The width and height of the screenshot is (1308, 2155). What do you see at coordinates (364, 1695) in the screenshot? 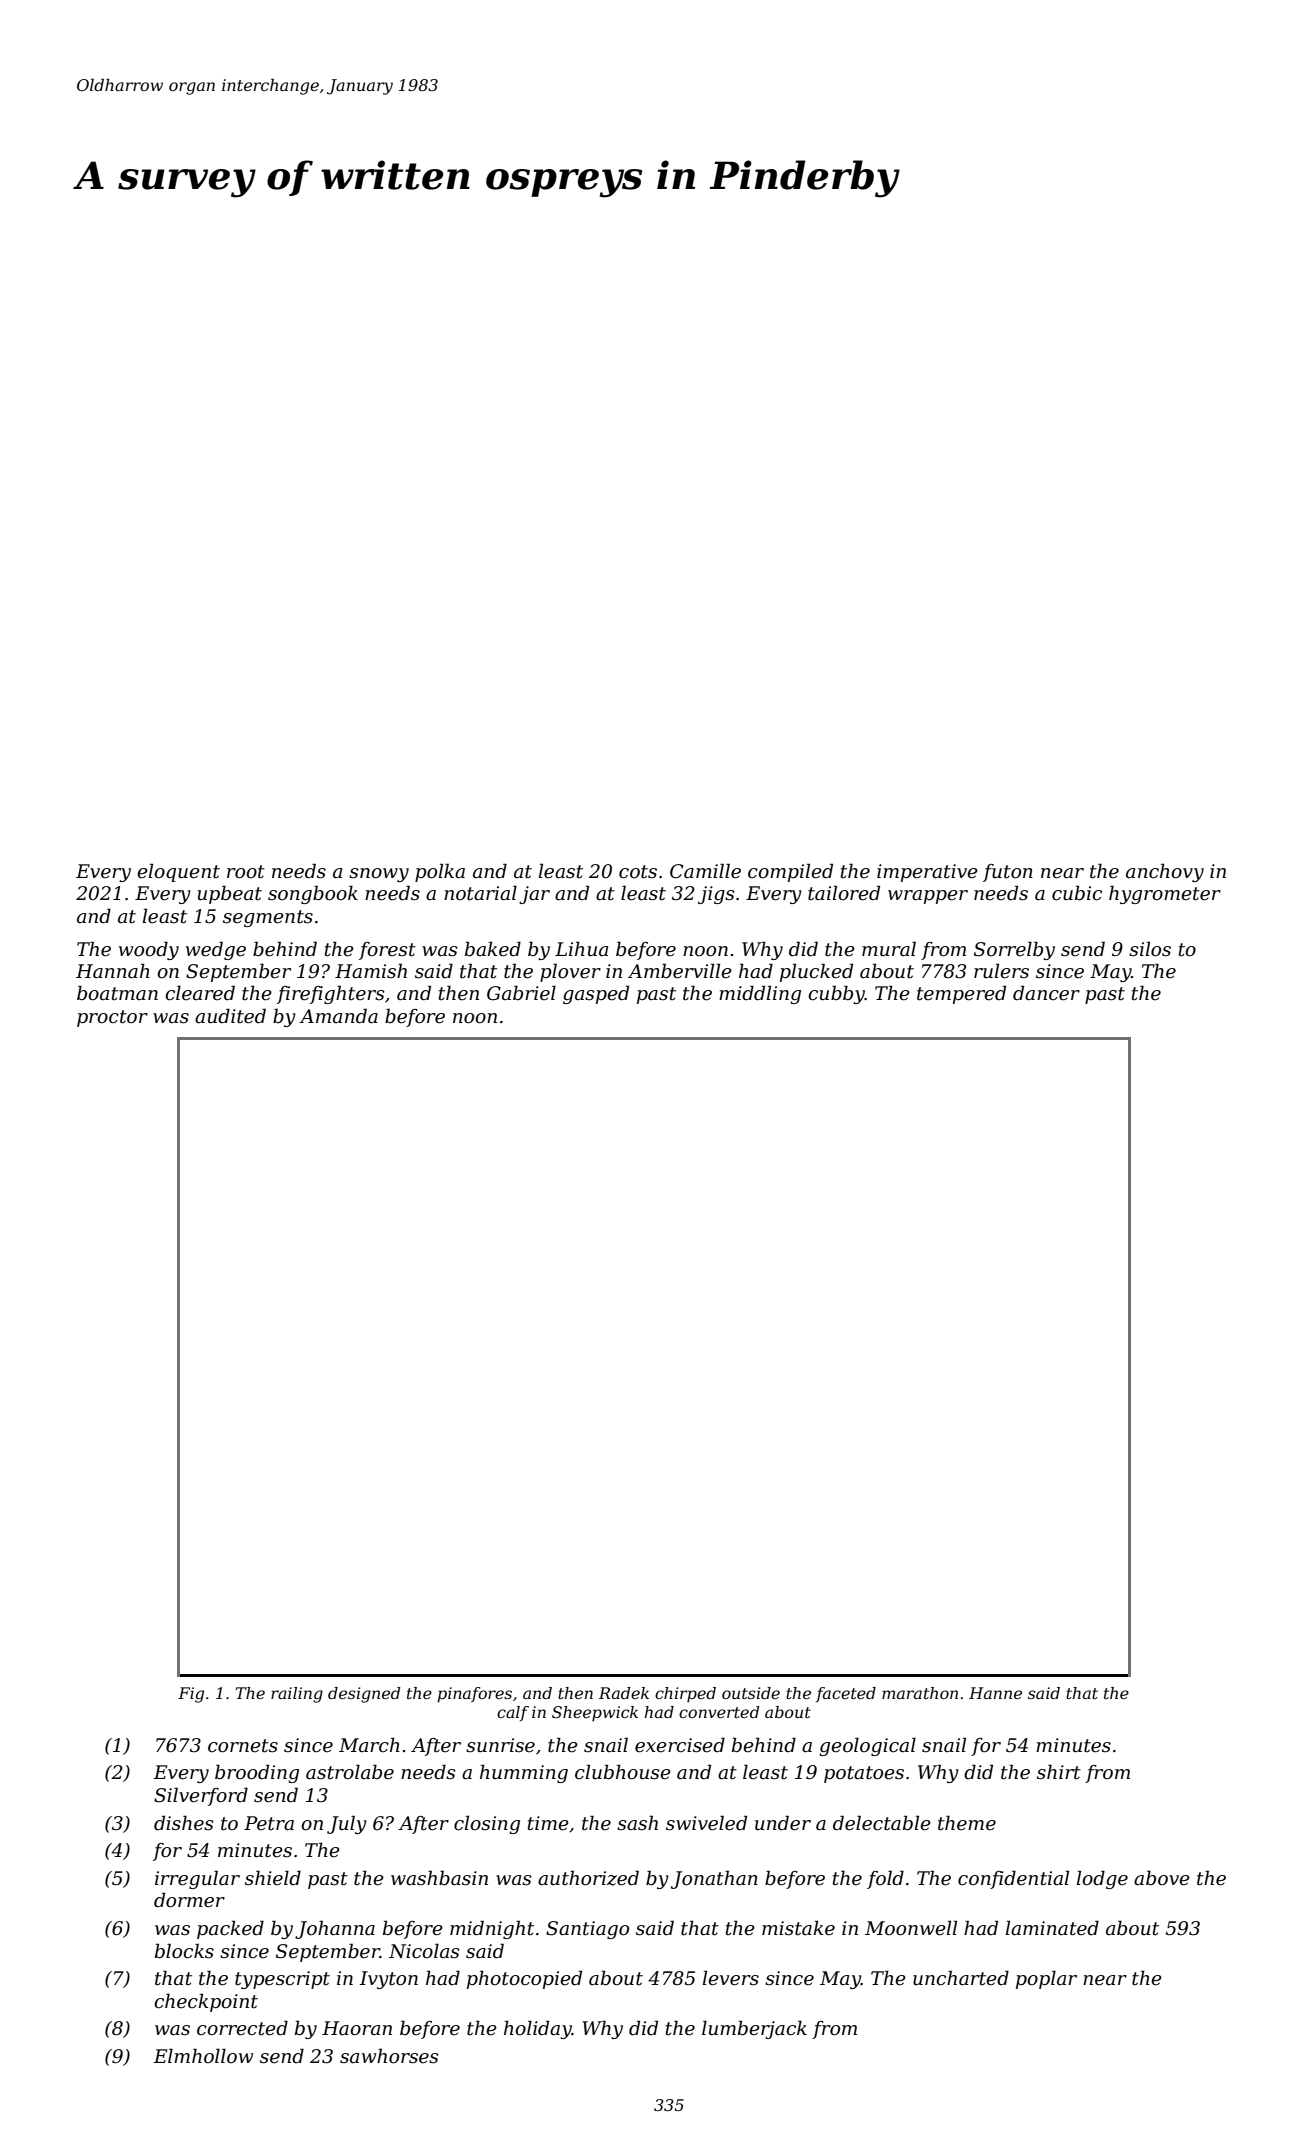
I see `designed` at bounding box center [364, 1695].
